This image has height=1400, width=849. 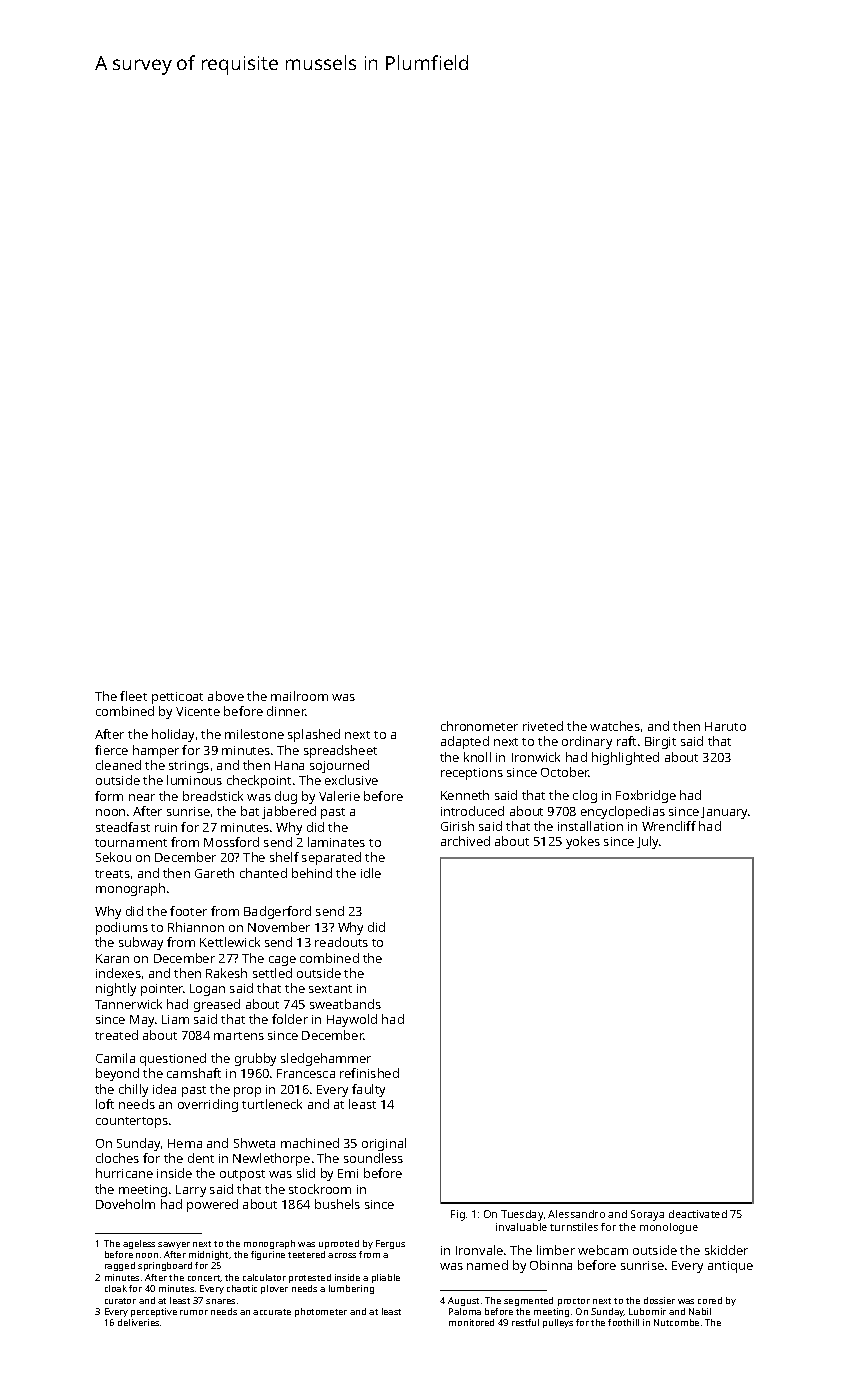 What do you see at coordinates (109, 796) in the image?
I see `form` at bounding box center [109, 796].
